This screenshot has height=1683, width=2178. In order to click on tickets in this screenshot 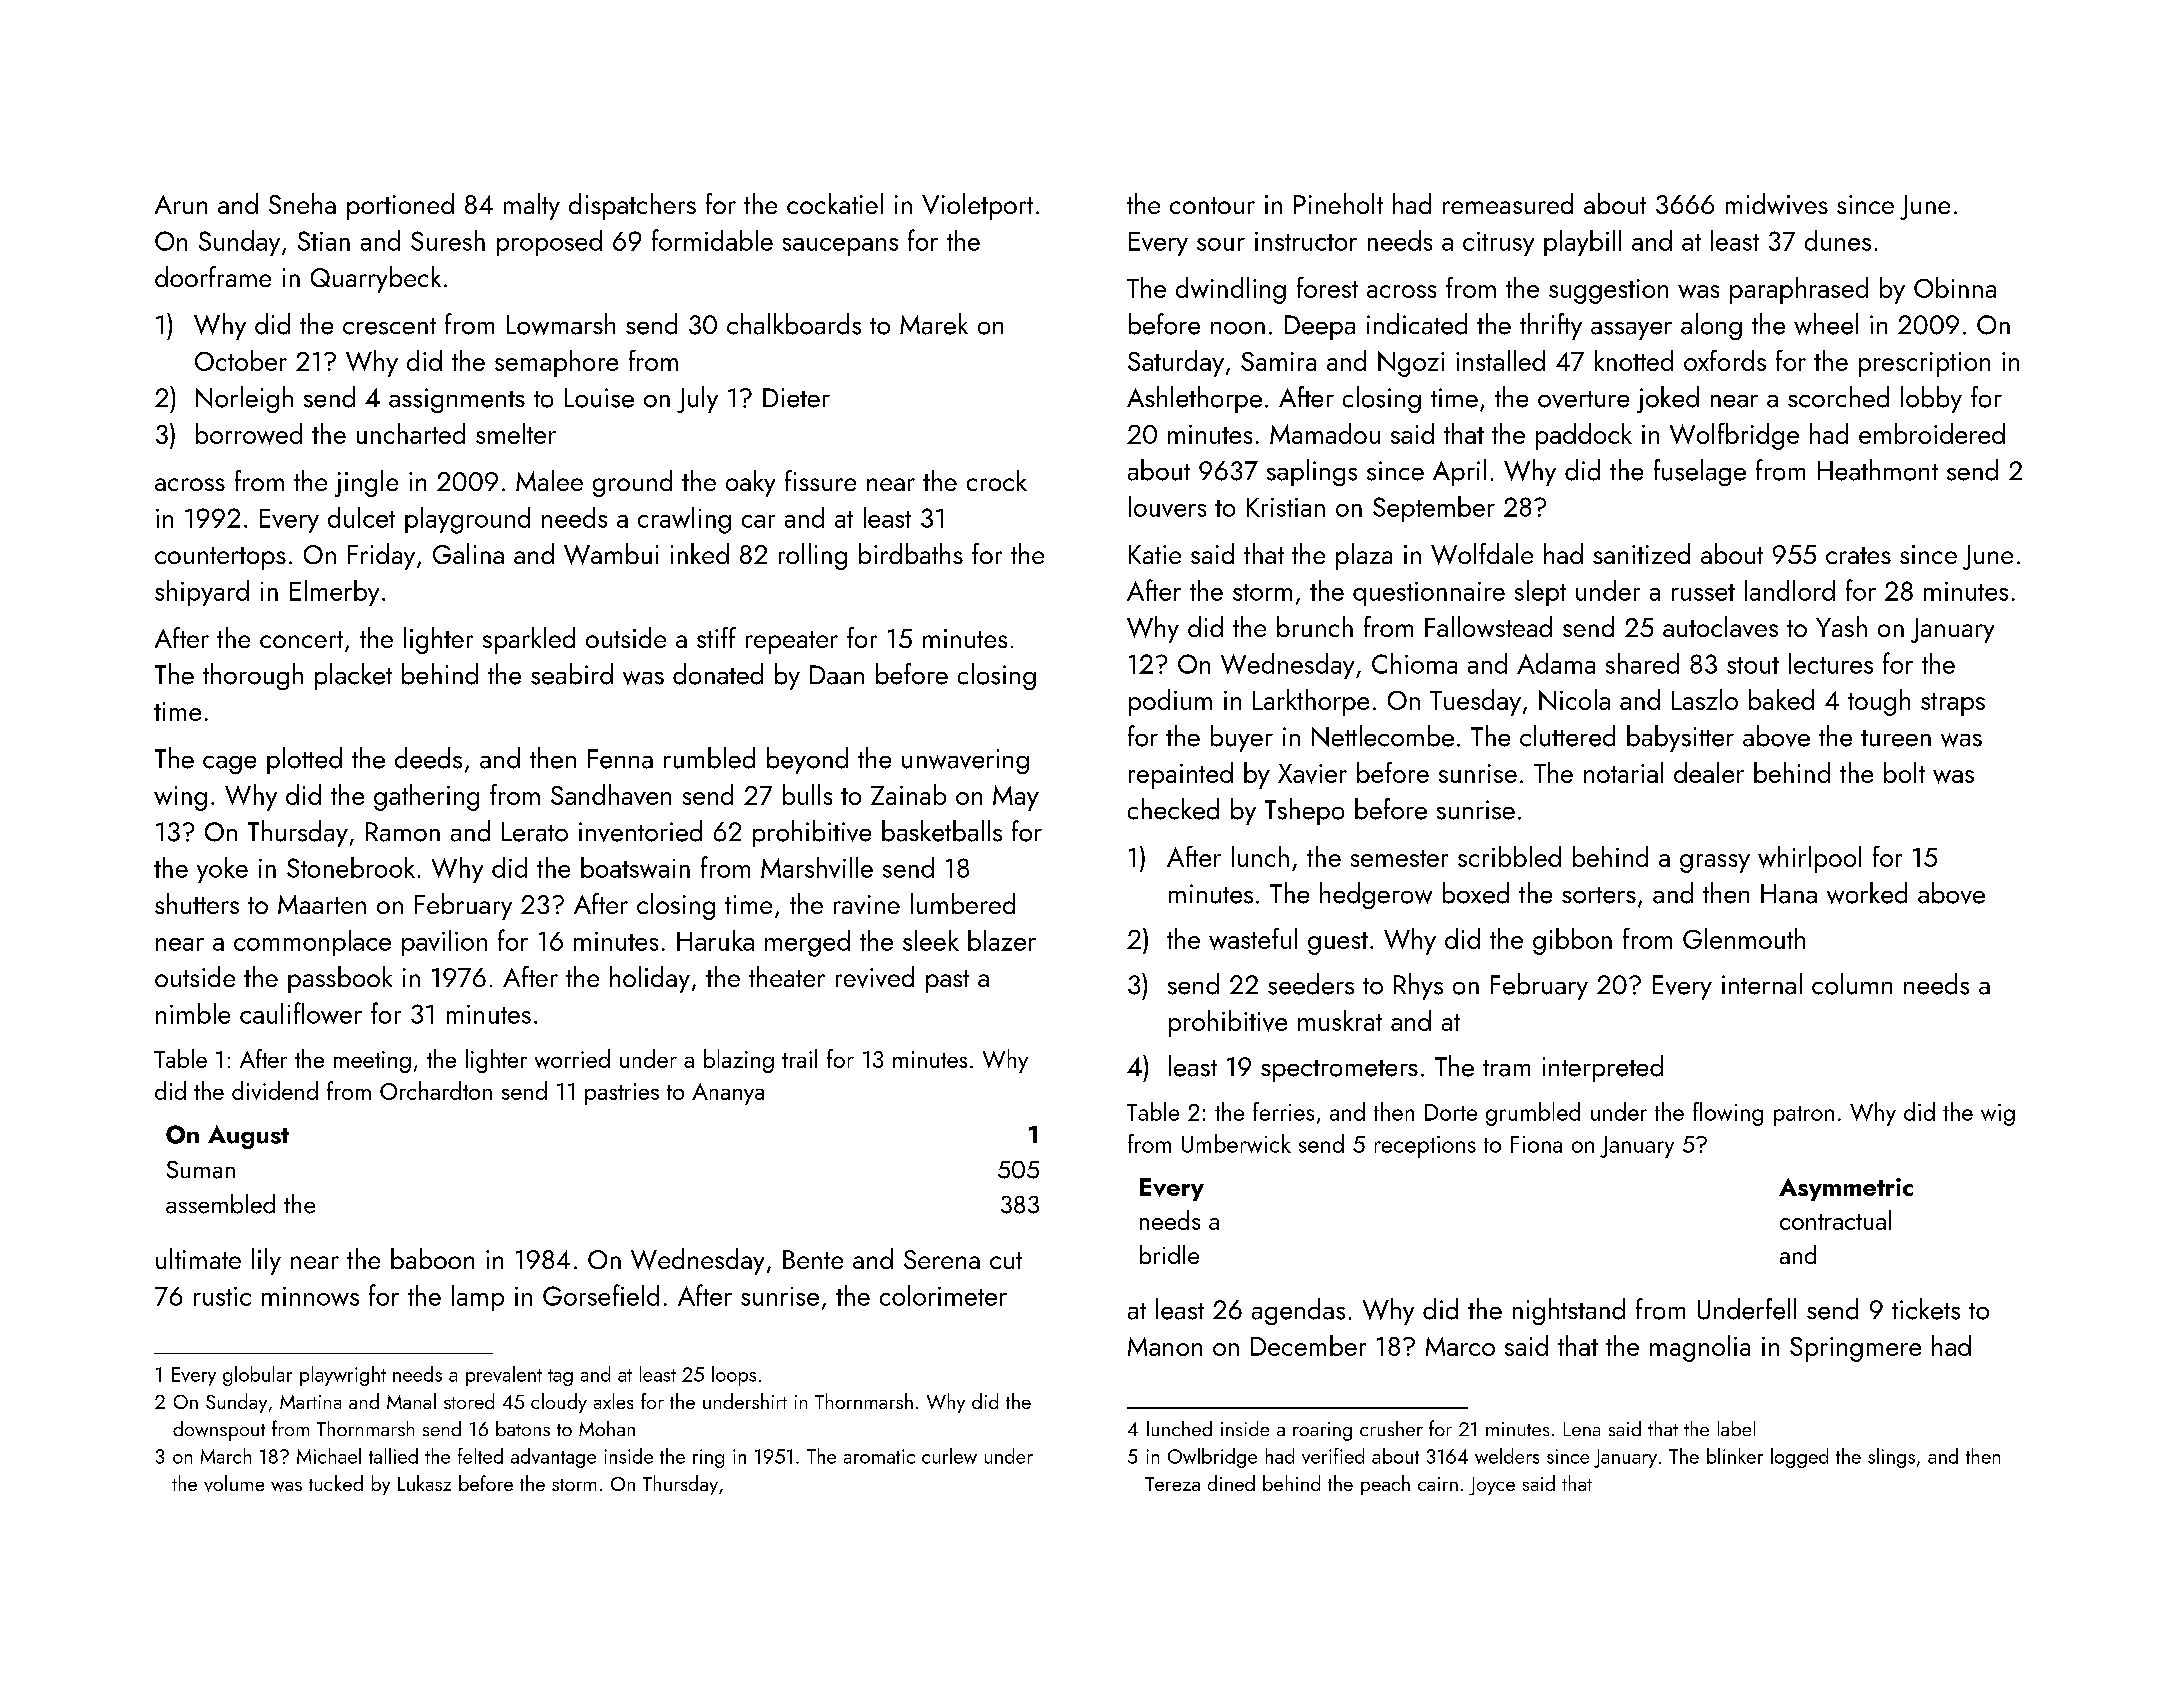, I will do `click(1926, 1309)`.
